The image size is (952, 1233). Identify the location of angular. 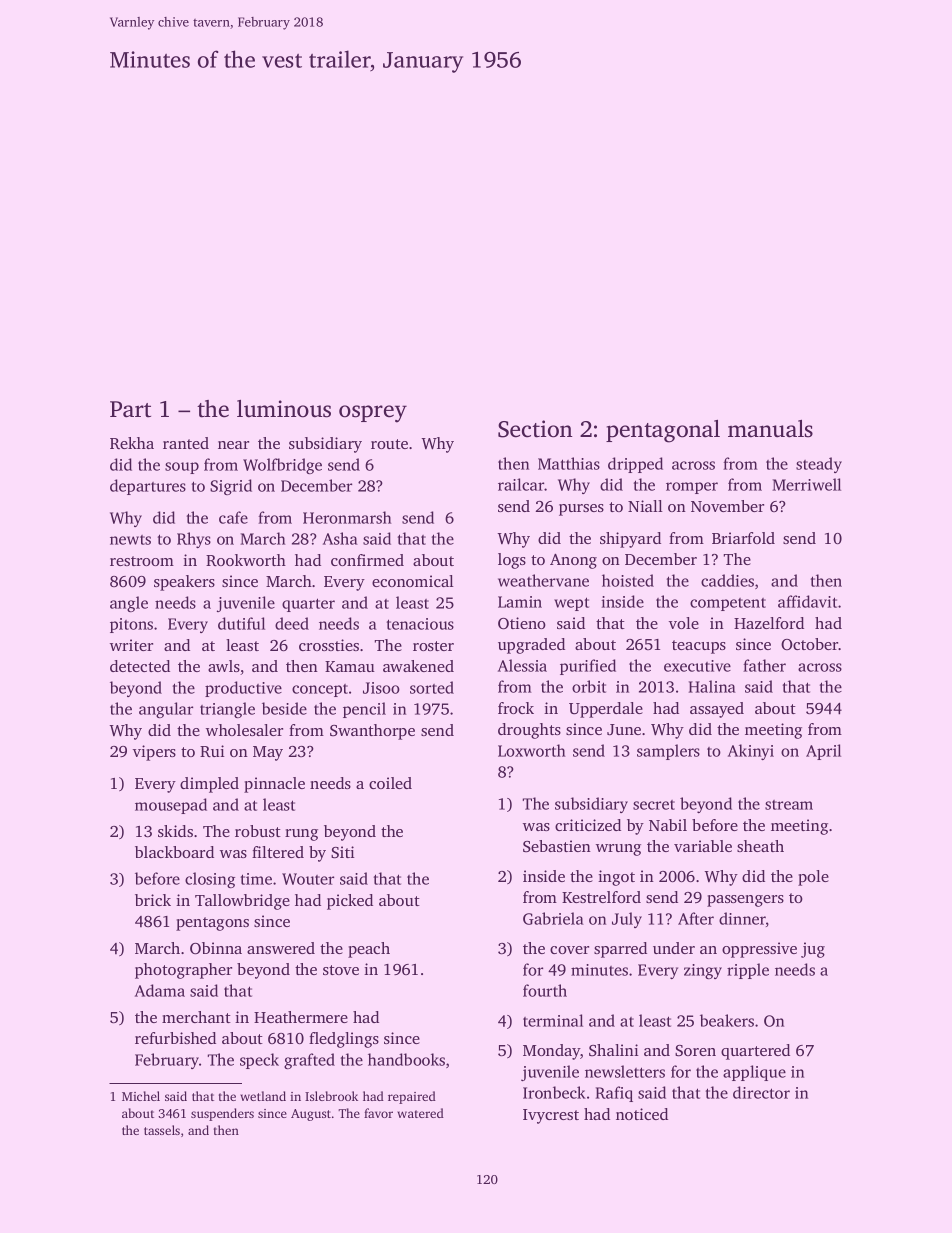
(166, 710).
